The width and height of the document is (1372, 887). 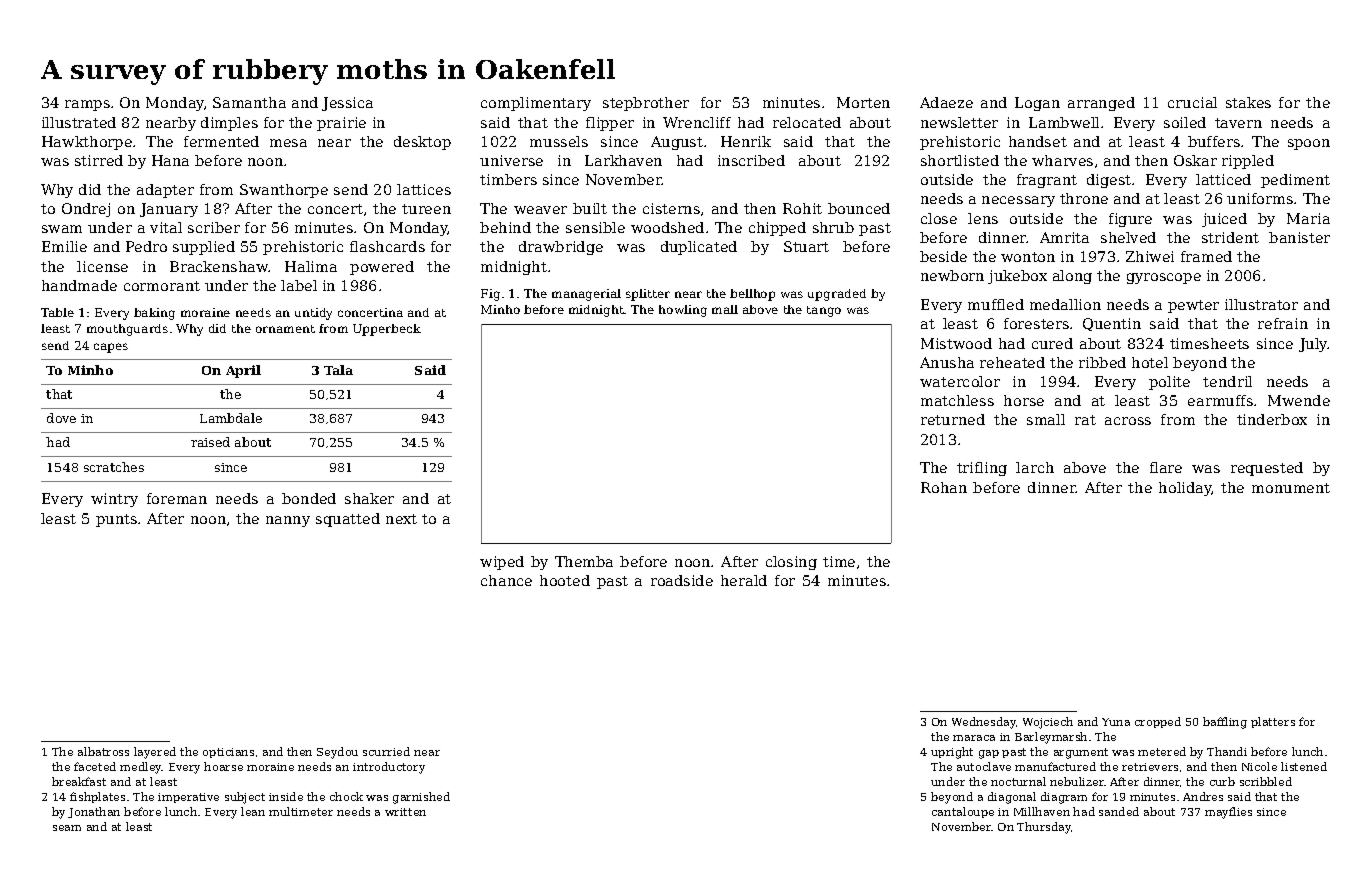 I want to click on albatross, so click(x=103, y=751).
